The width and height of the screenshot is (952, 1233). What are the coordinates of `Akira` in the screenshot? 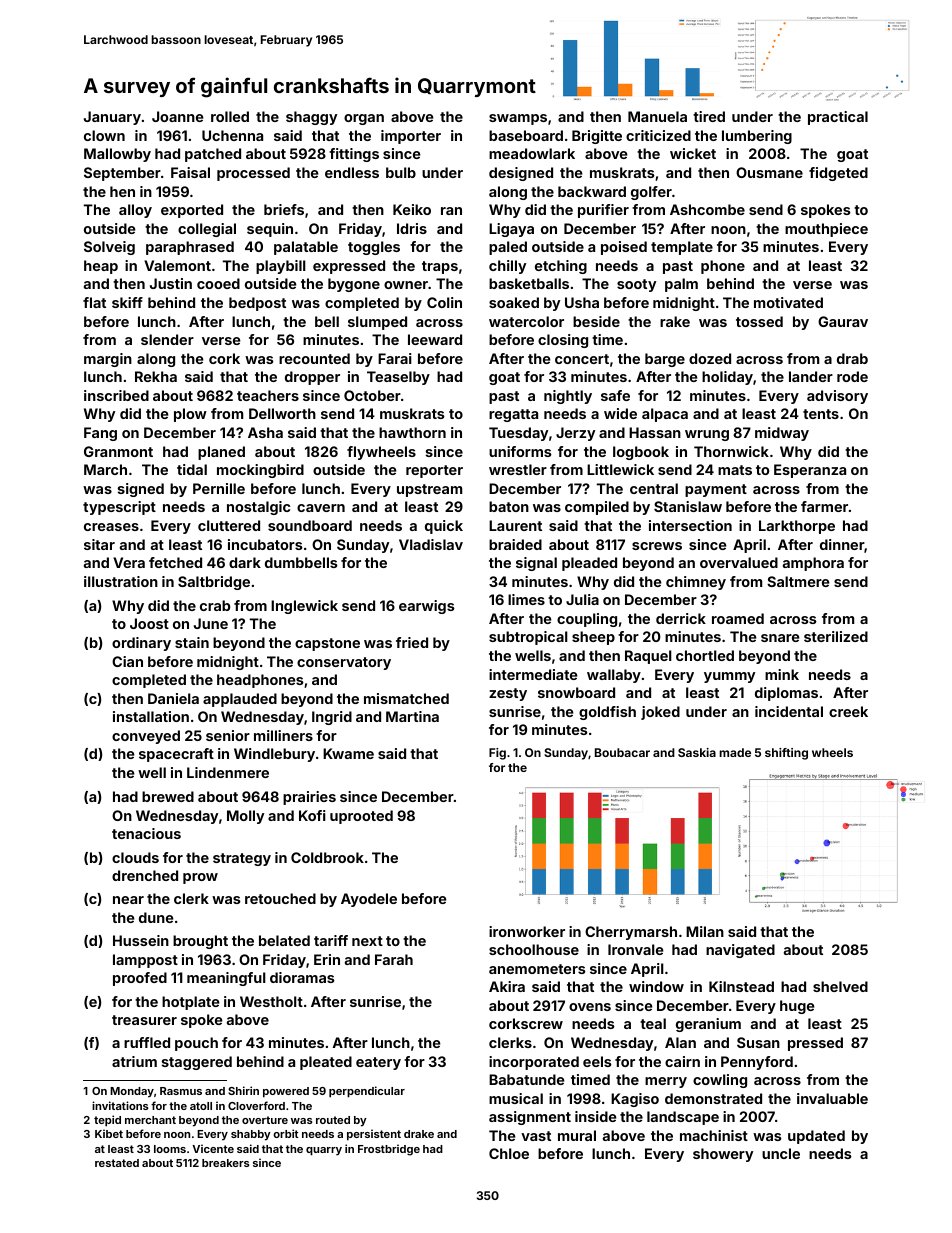 It's located at (507, 986).
